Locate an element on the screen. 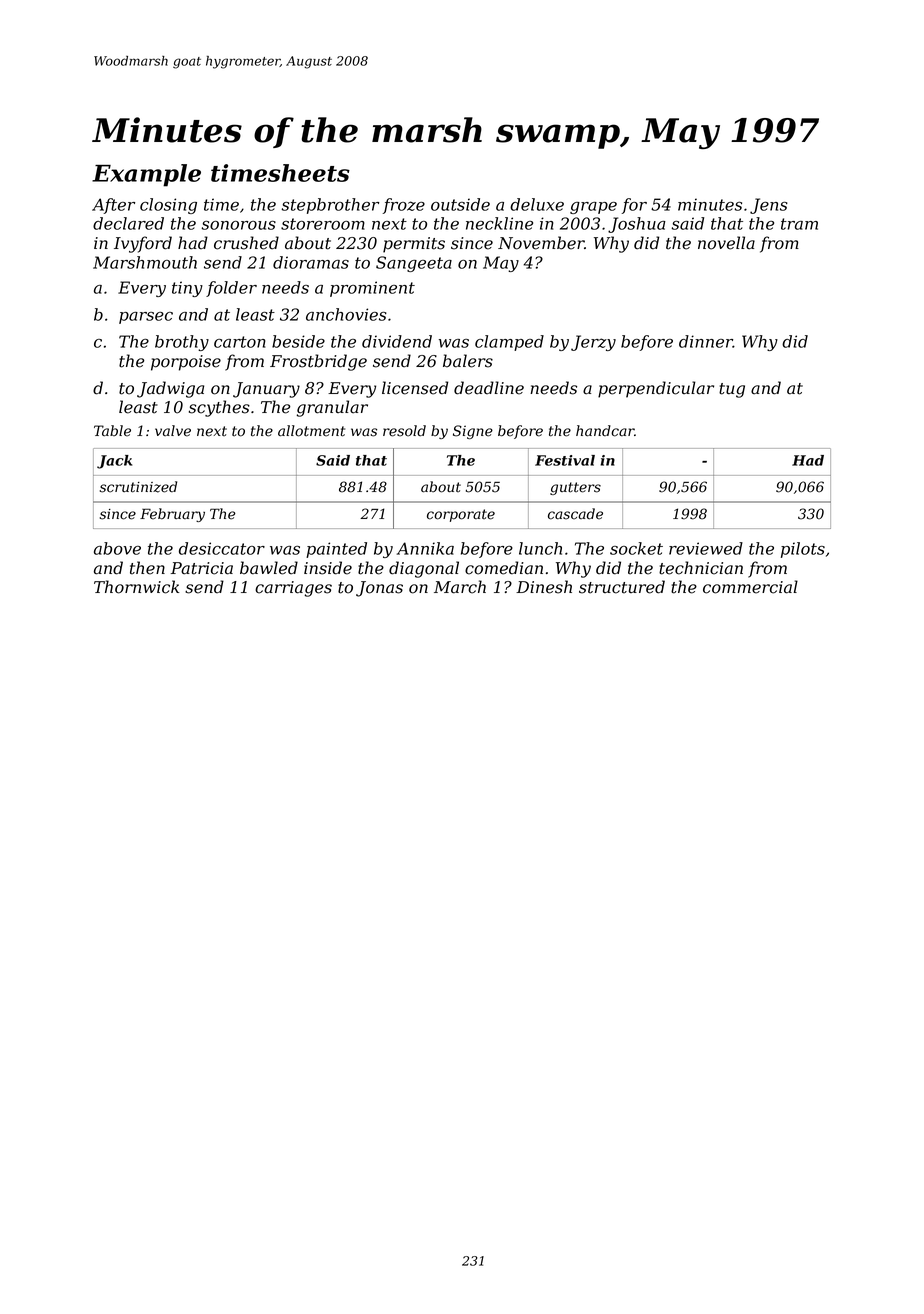 The image size is (924, 1314). February is located at coordinates (172, 515).
